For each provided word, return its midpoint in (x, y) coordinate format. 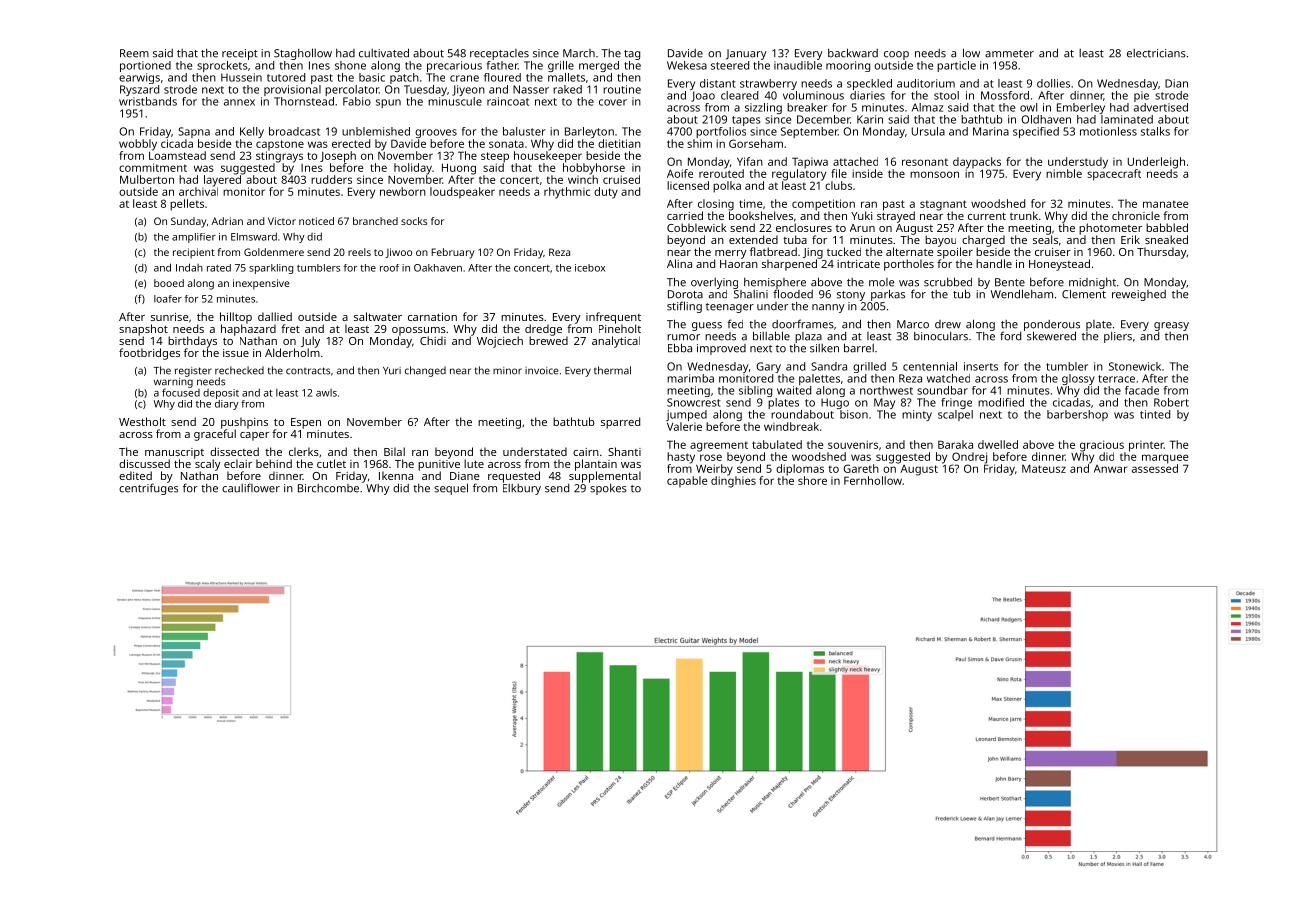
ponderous (1052, 325)
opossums (419, 331)
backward (853, 53)
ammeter (1009, 54)
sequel (451, 489)
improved (721, 349)
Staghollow (303, 54)
